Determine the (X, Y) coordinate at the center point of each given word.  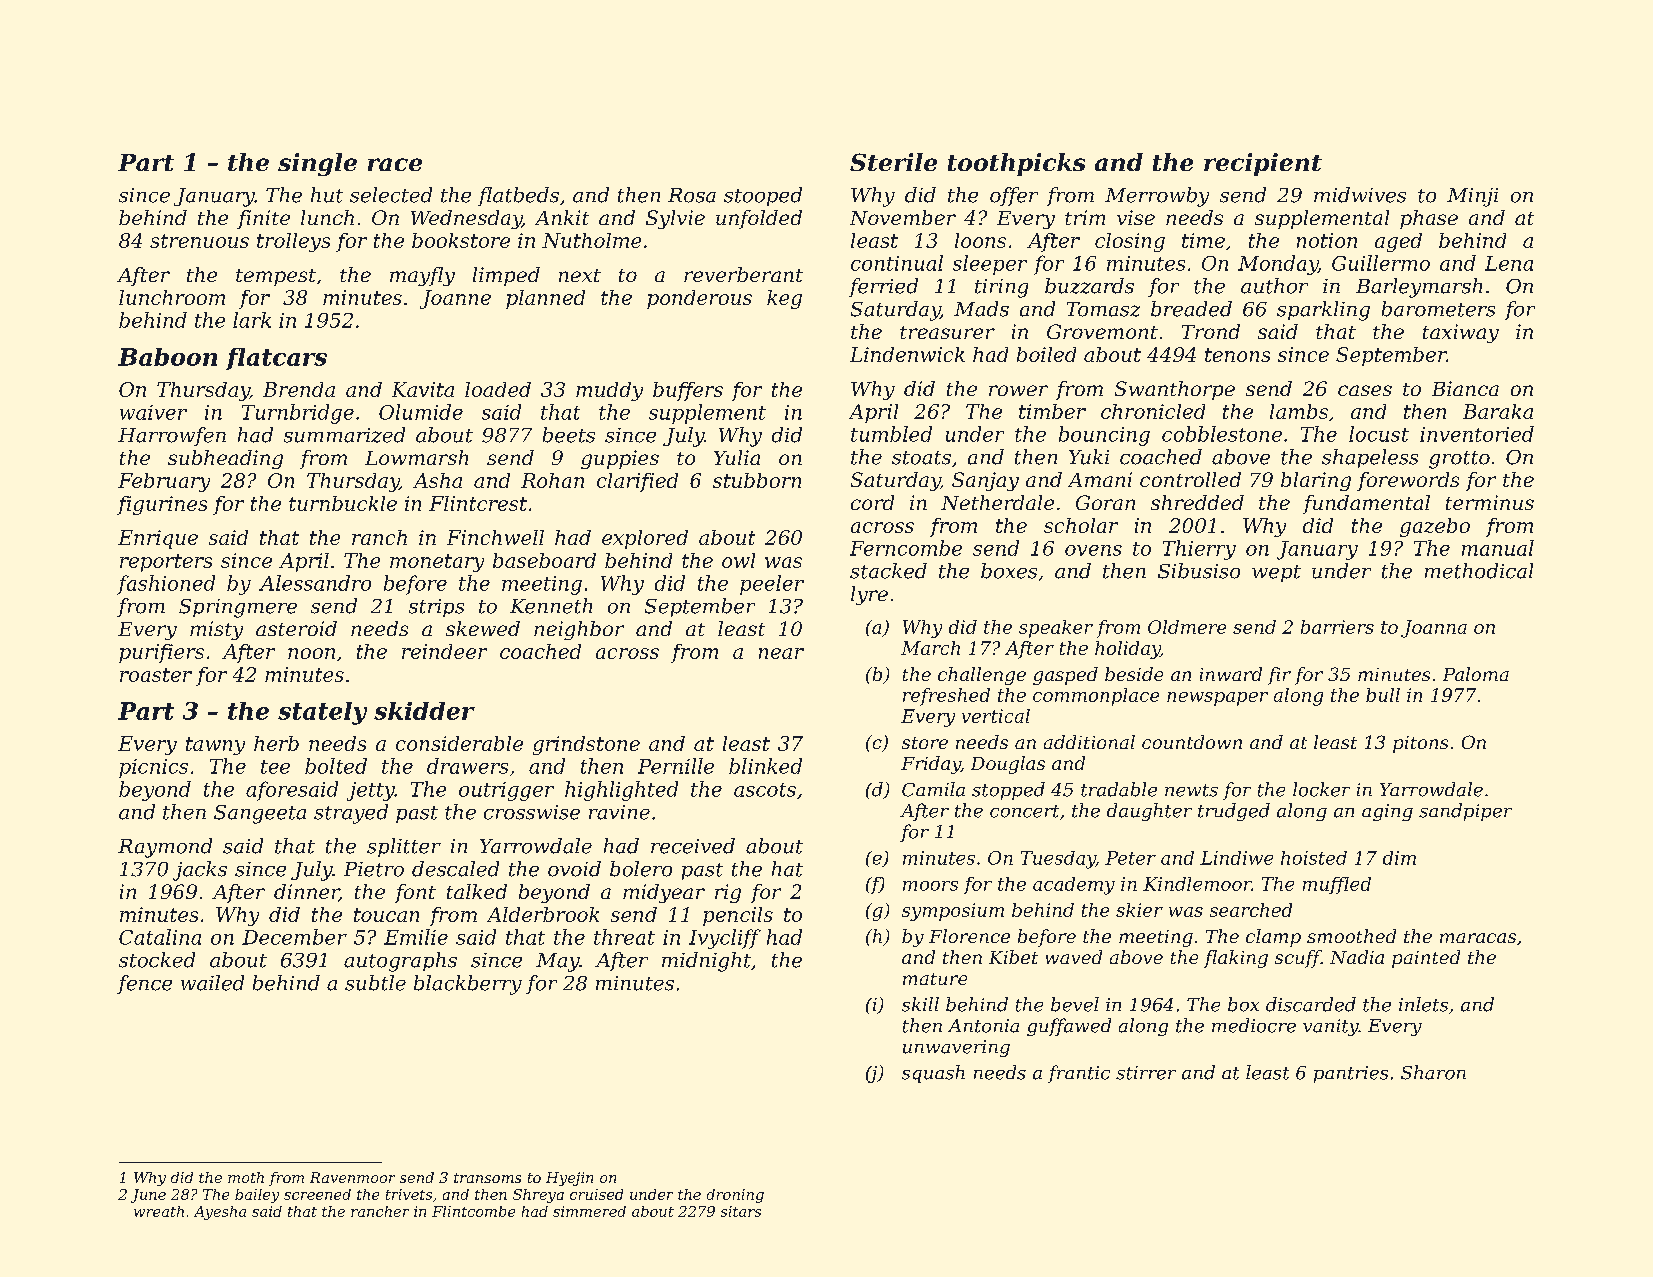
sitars (741, 1211)
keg (784, 299)
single (317, 164)
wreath (159, 1211)
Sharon (1433, 1072)
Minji (1472, 197)
